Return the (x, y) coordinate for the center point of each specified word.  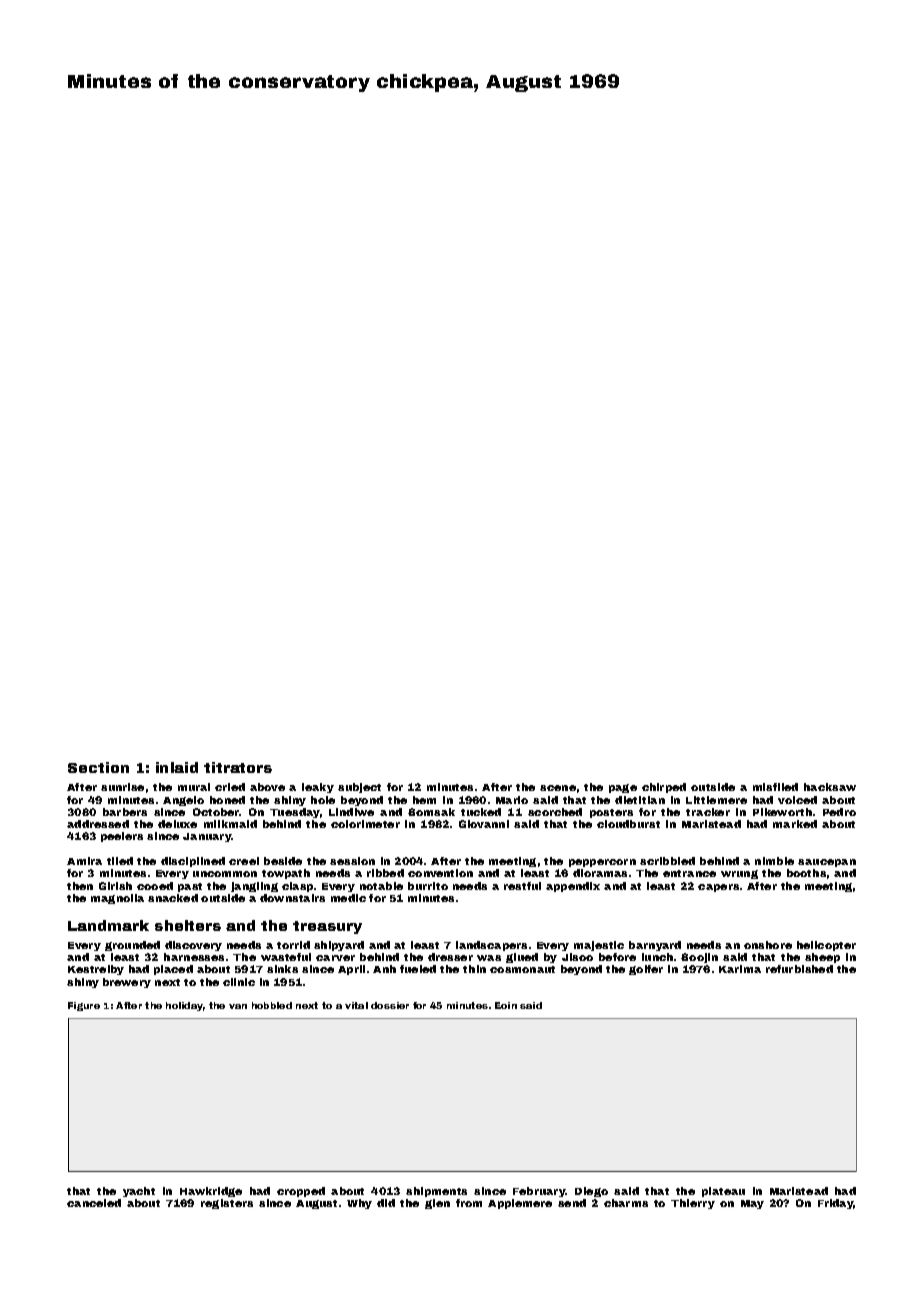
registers (227, 1204)
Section (98, 767)
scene (558, 788)
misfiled (775, 787)
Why (359, 1204)
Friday (836, 1204)
